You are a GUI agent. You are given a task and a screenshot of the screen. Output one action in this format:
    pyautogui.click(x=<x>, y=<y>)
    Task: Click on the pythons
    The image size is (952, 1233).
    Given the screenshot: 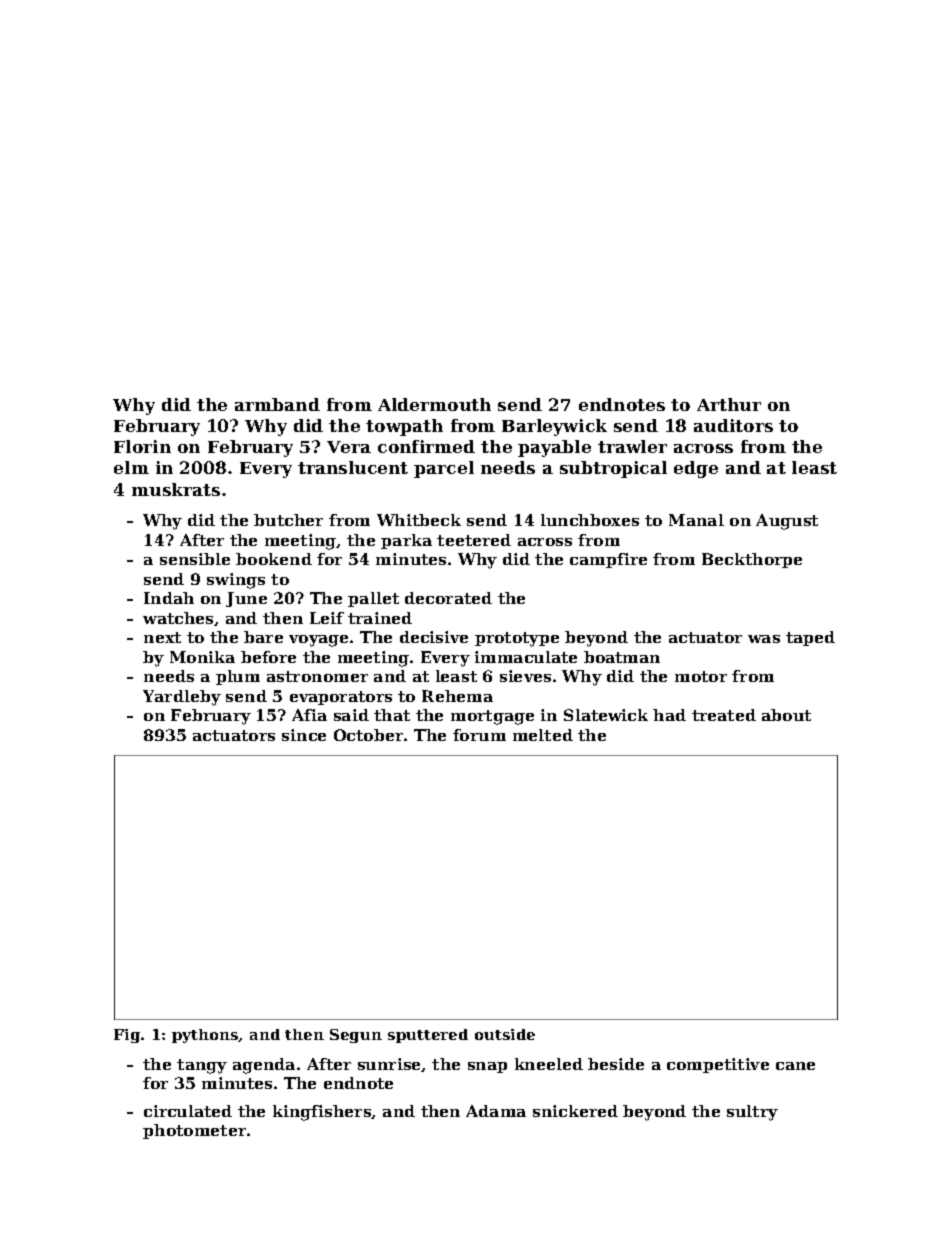 What is the action you would take?
    pyautogui.click(x=205, y=1036)
